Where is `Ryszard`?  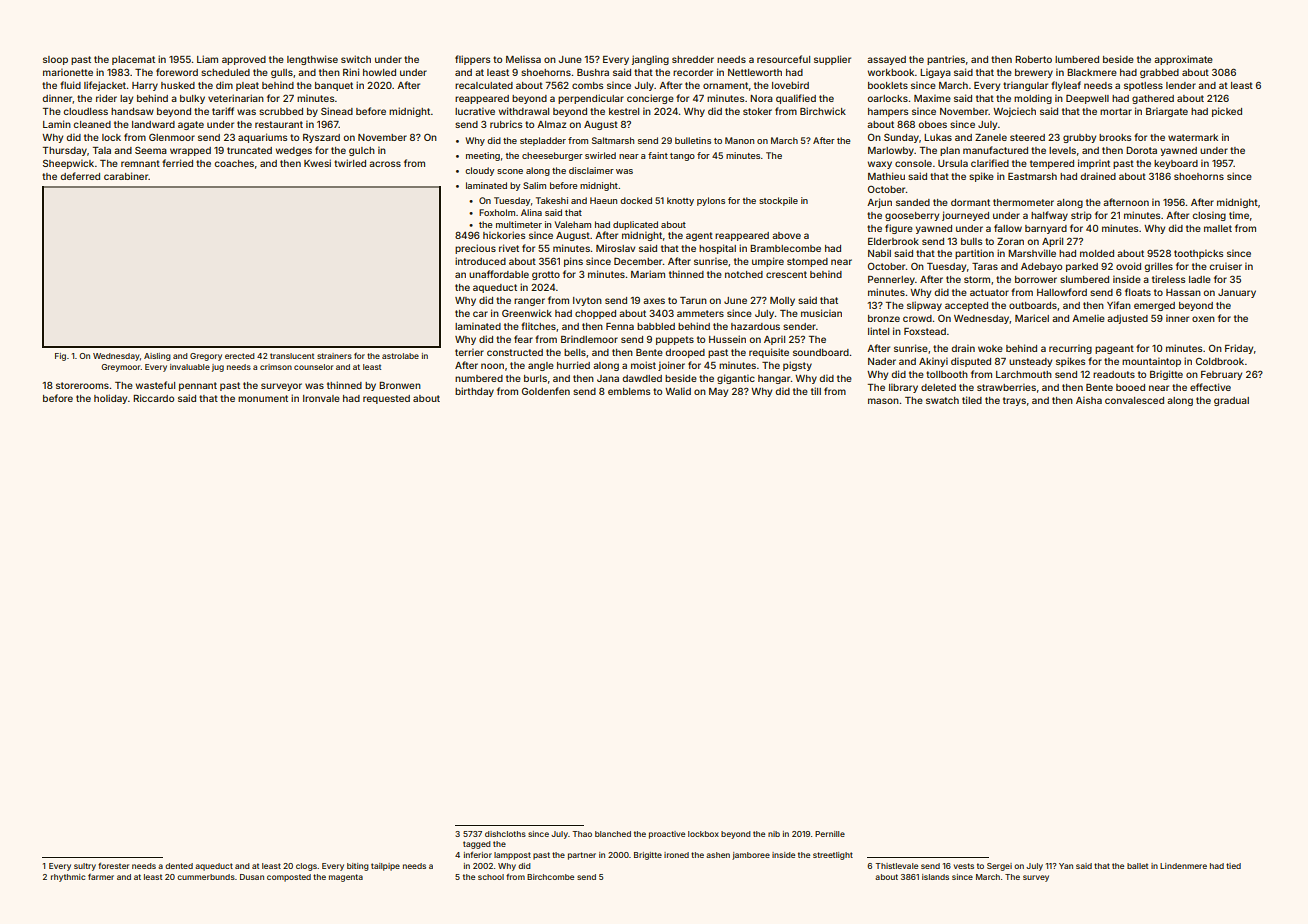 Ryszard is located at coordinates (321, 138).
